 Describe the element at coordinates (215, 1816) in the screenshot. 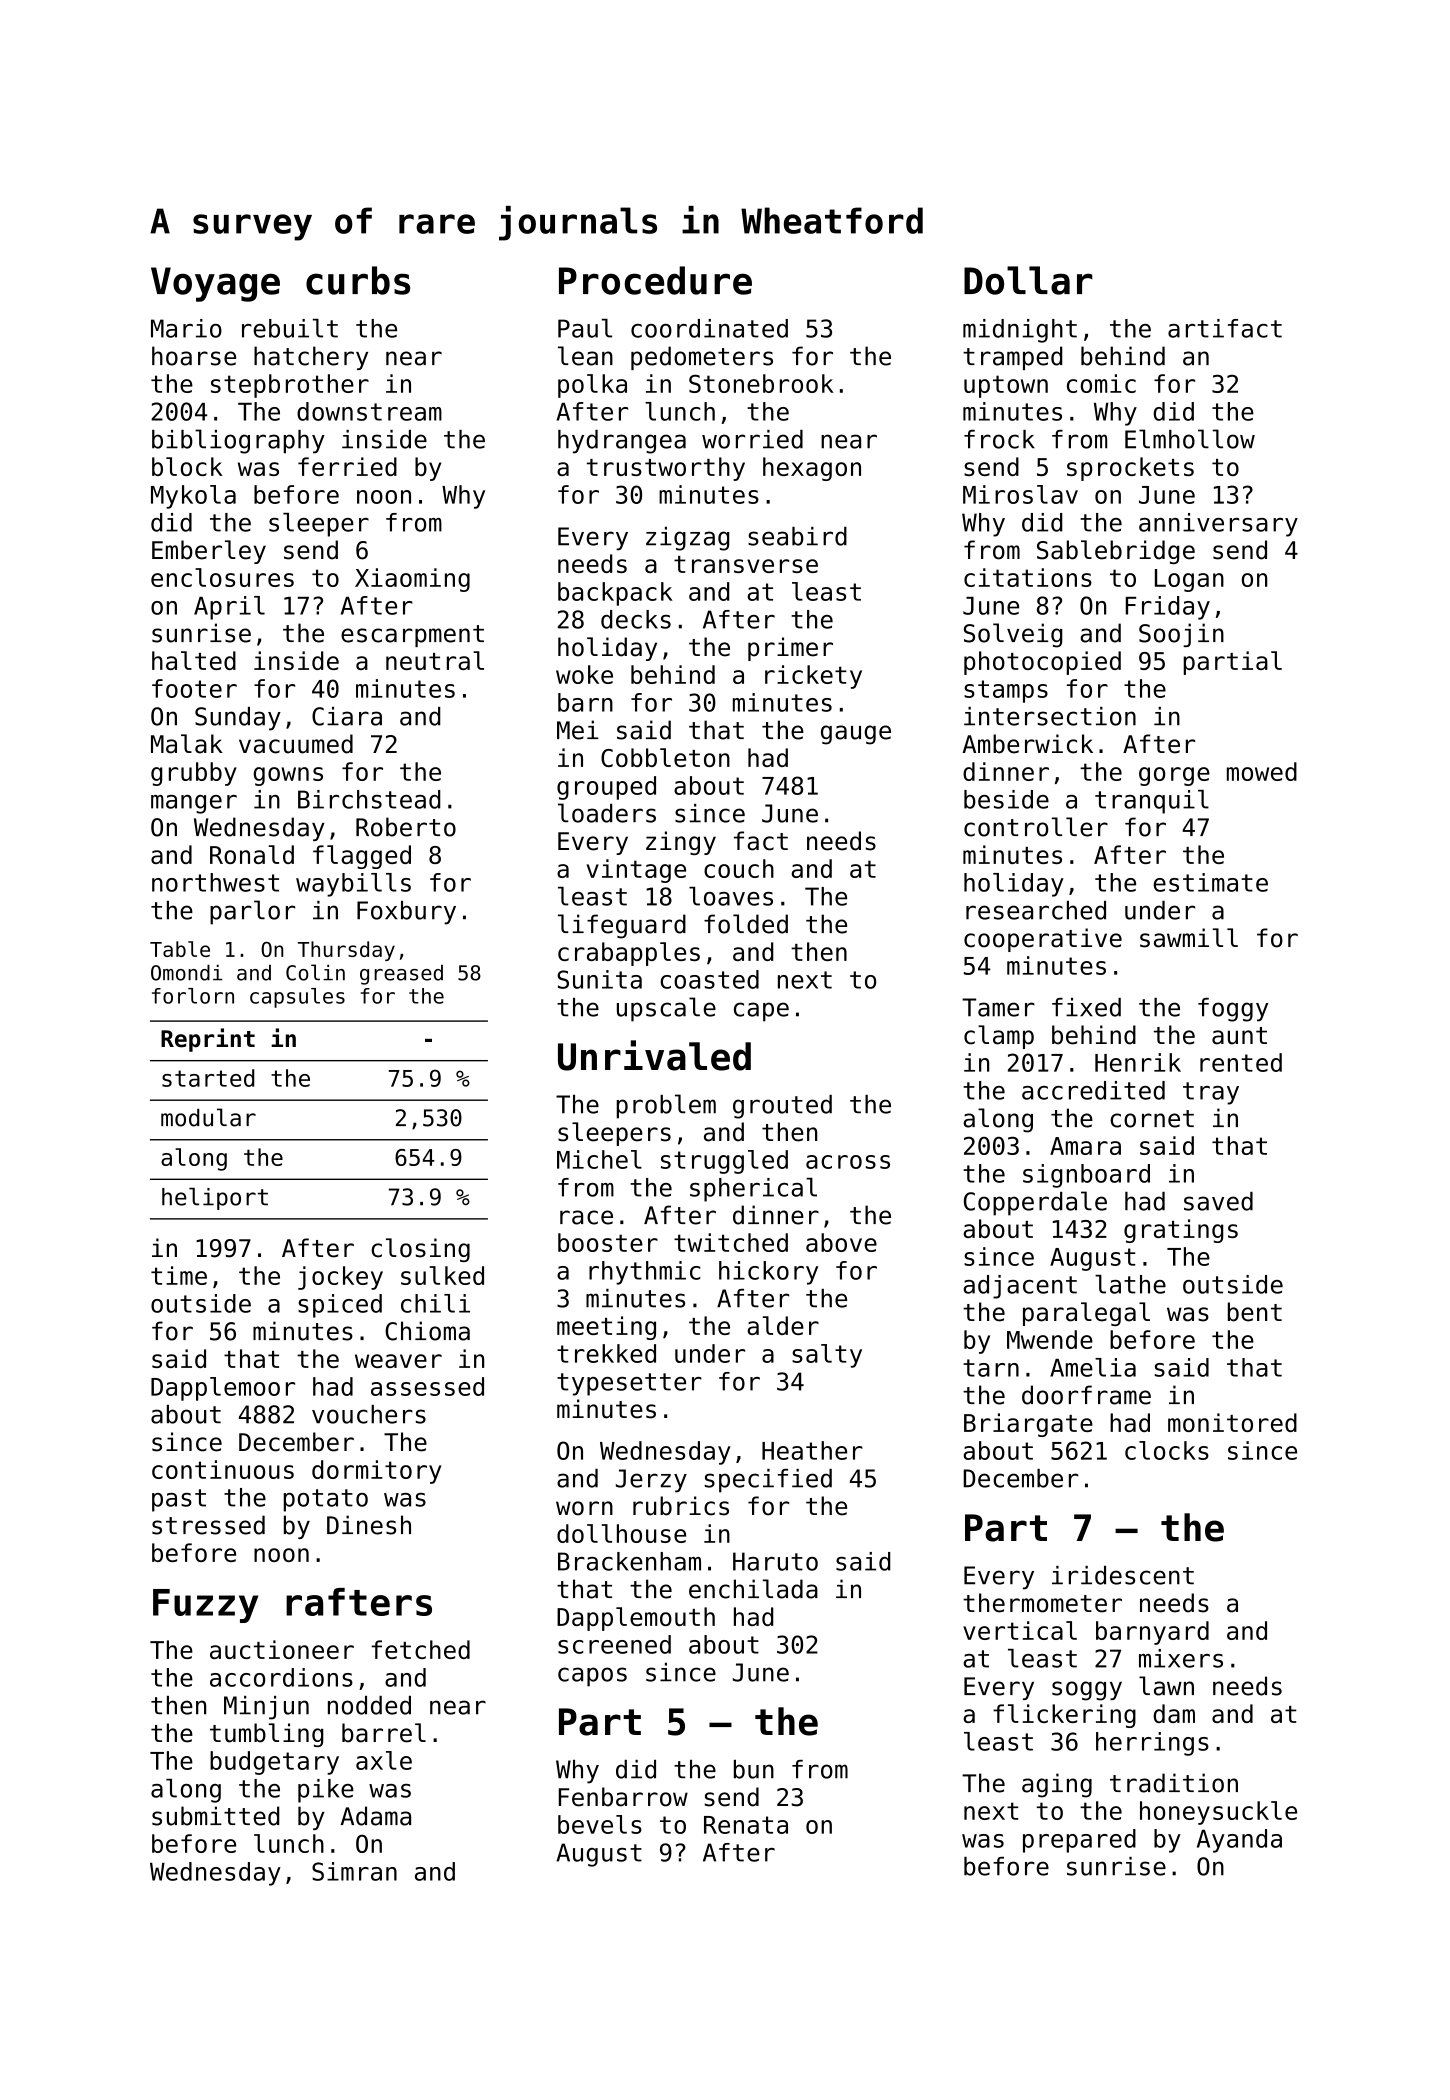

I see `submitted` at that location.
